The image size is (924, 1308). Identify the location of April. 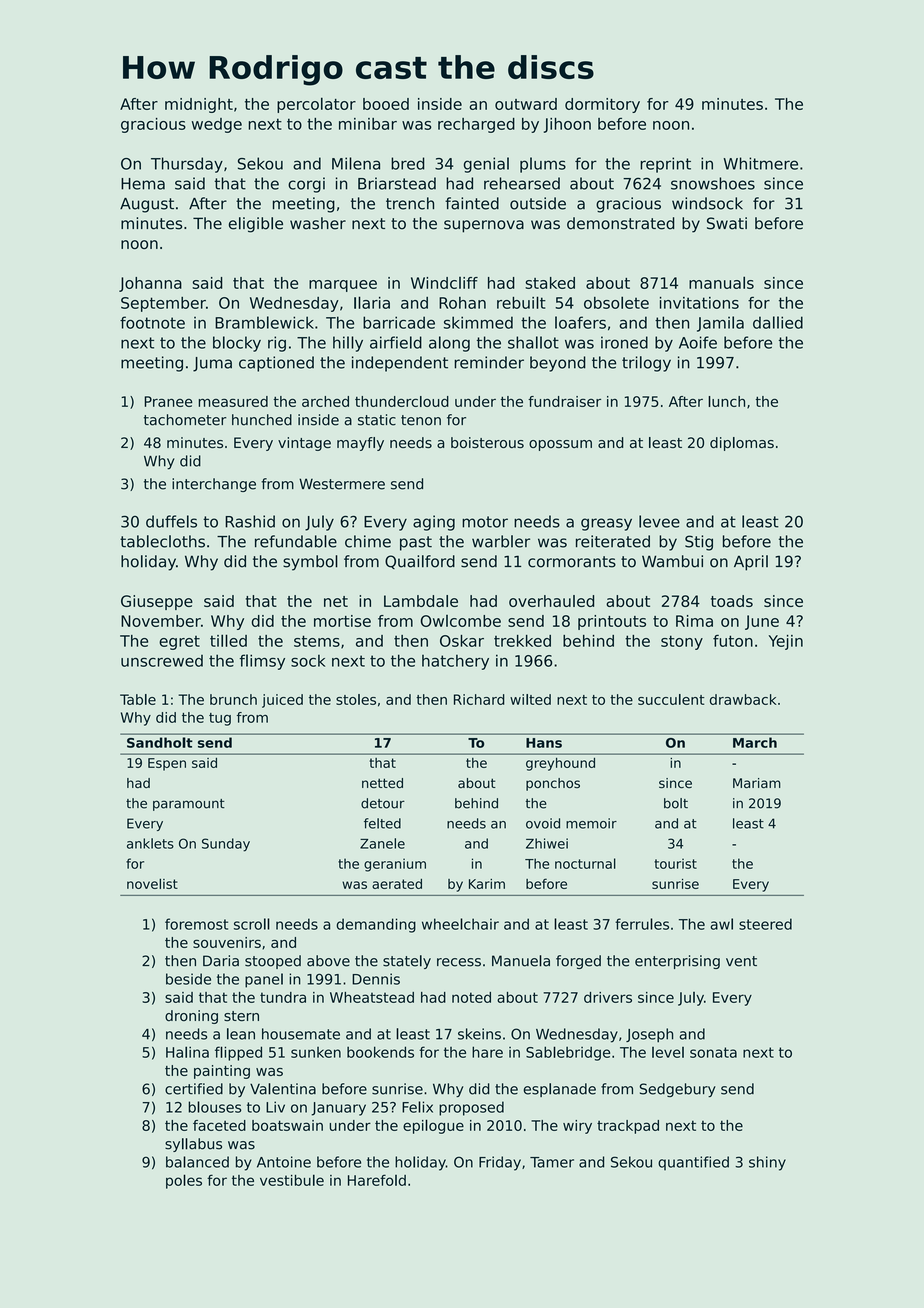
(751, 563).
